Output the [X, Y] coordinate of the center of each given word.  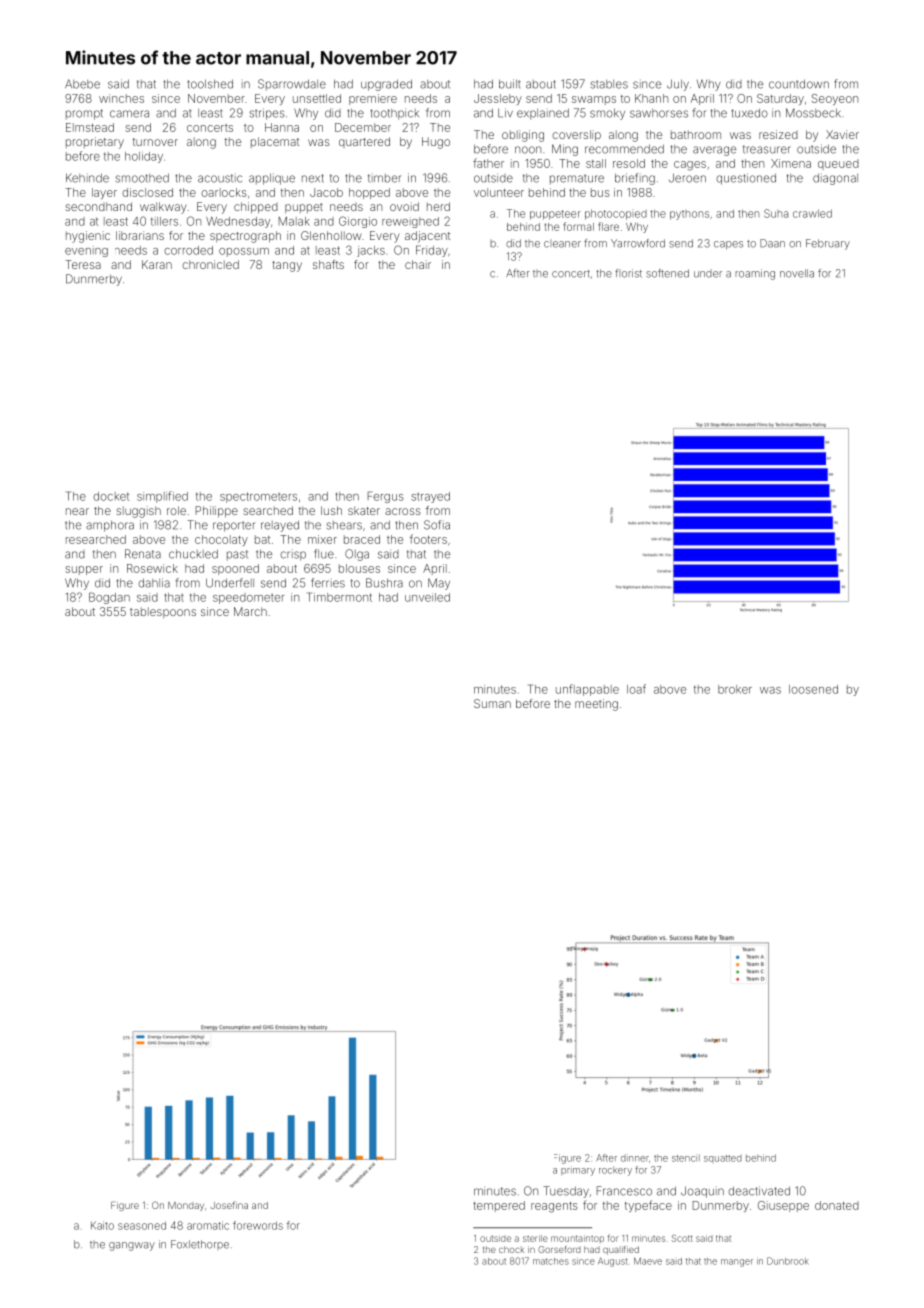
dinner [635, 1158]
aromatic [208, 1225]
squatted [723, 1159]
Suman [492, 703]
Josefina [229, 1205]
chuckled [193, 554]
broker [735, 689]
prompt [84, 114]
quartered [364, 142]
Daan [772, 243]
